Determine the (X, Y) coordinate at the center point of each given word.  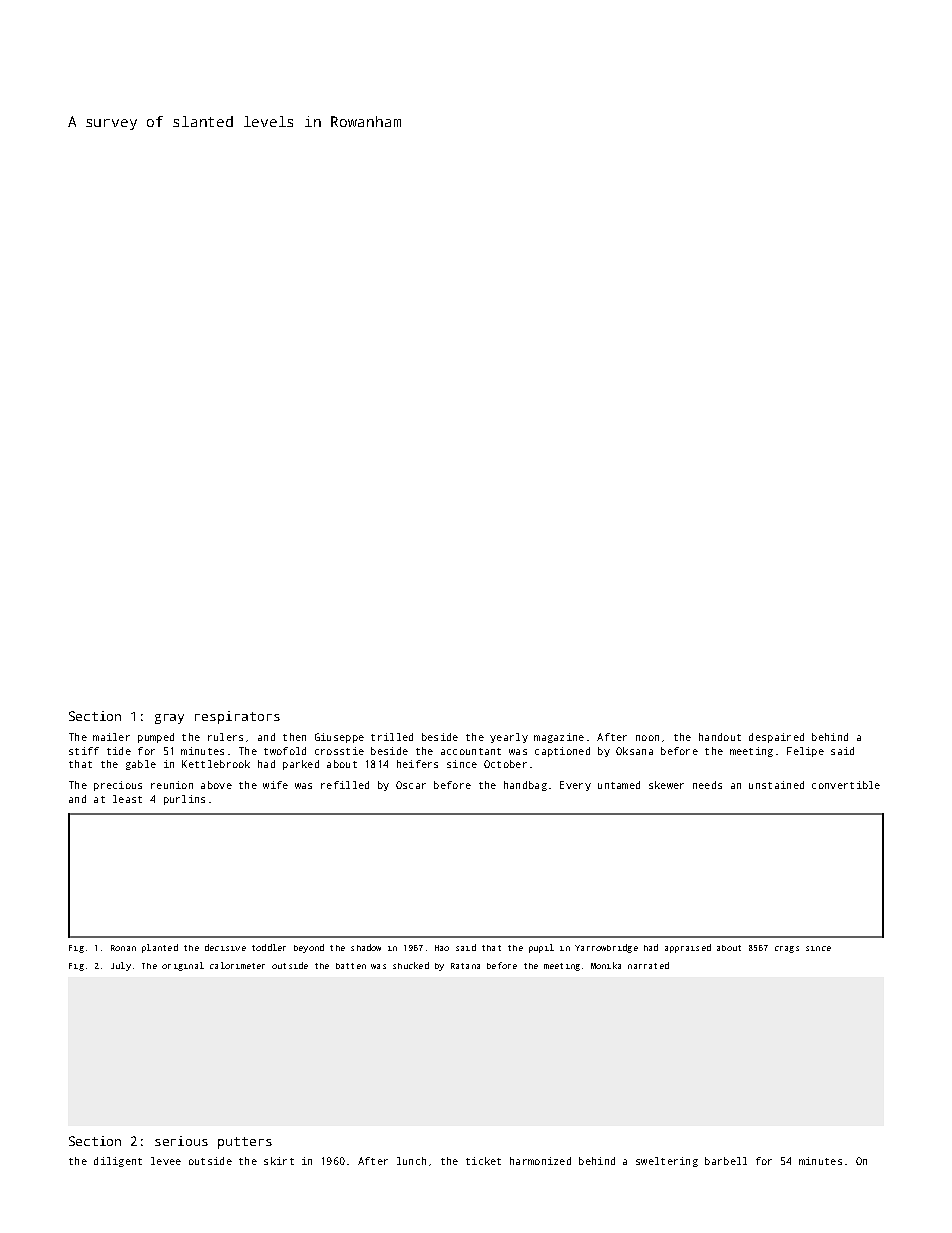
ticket (483, 1161)
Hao (442, 948)
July (121, 966)
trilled (392, 737)
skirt (279, 1161)
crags (787, 949)
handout (720, 737)
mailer (111, 737)
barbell (726, 1161)
